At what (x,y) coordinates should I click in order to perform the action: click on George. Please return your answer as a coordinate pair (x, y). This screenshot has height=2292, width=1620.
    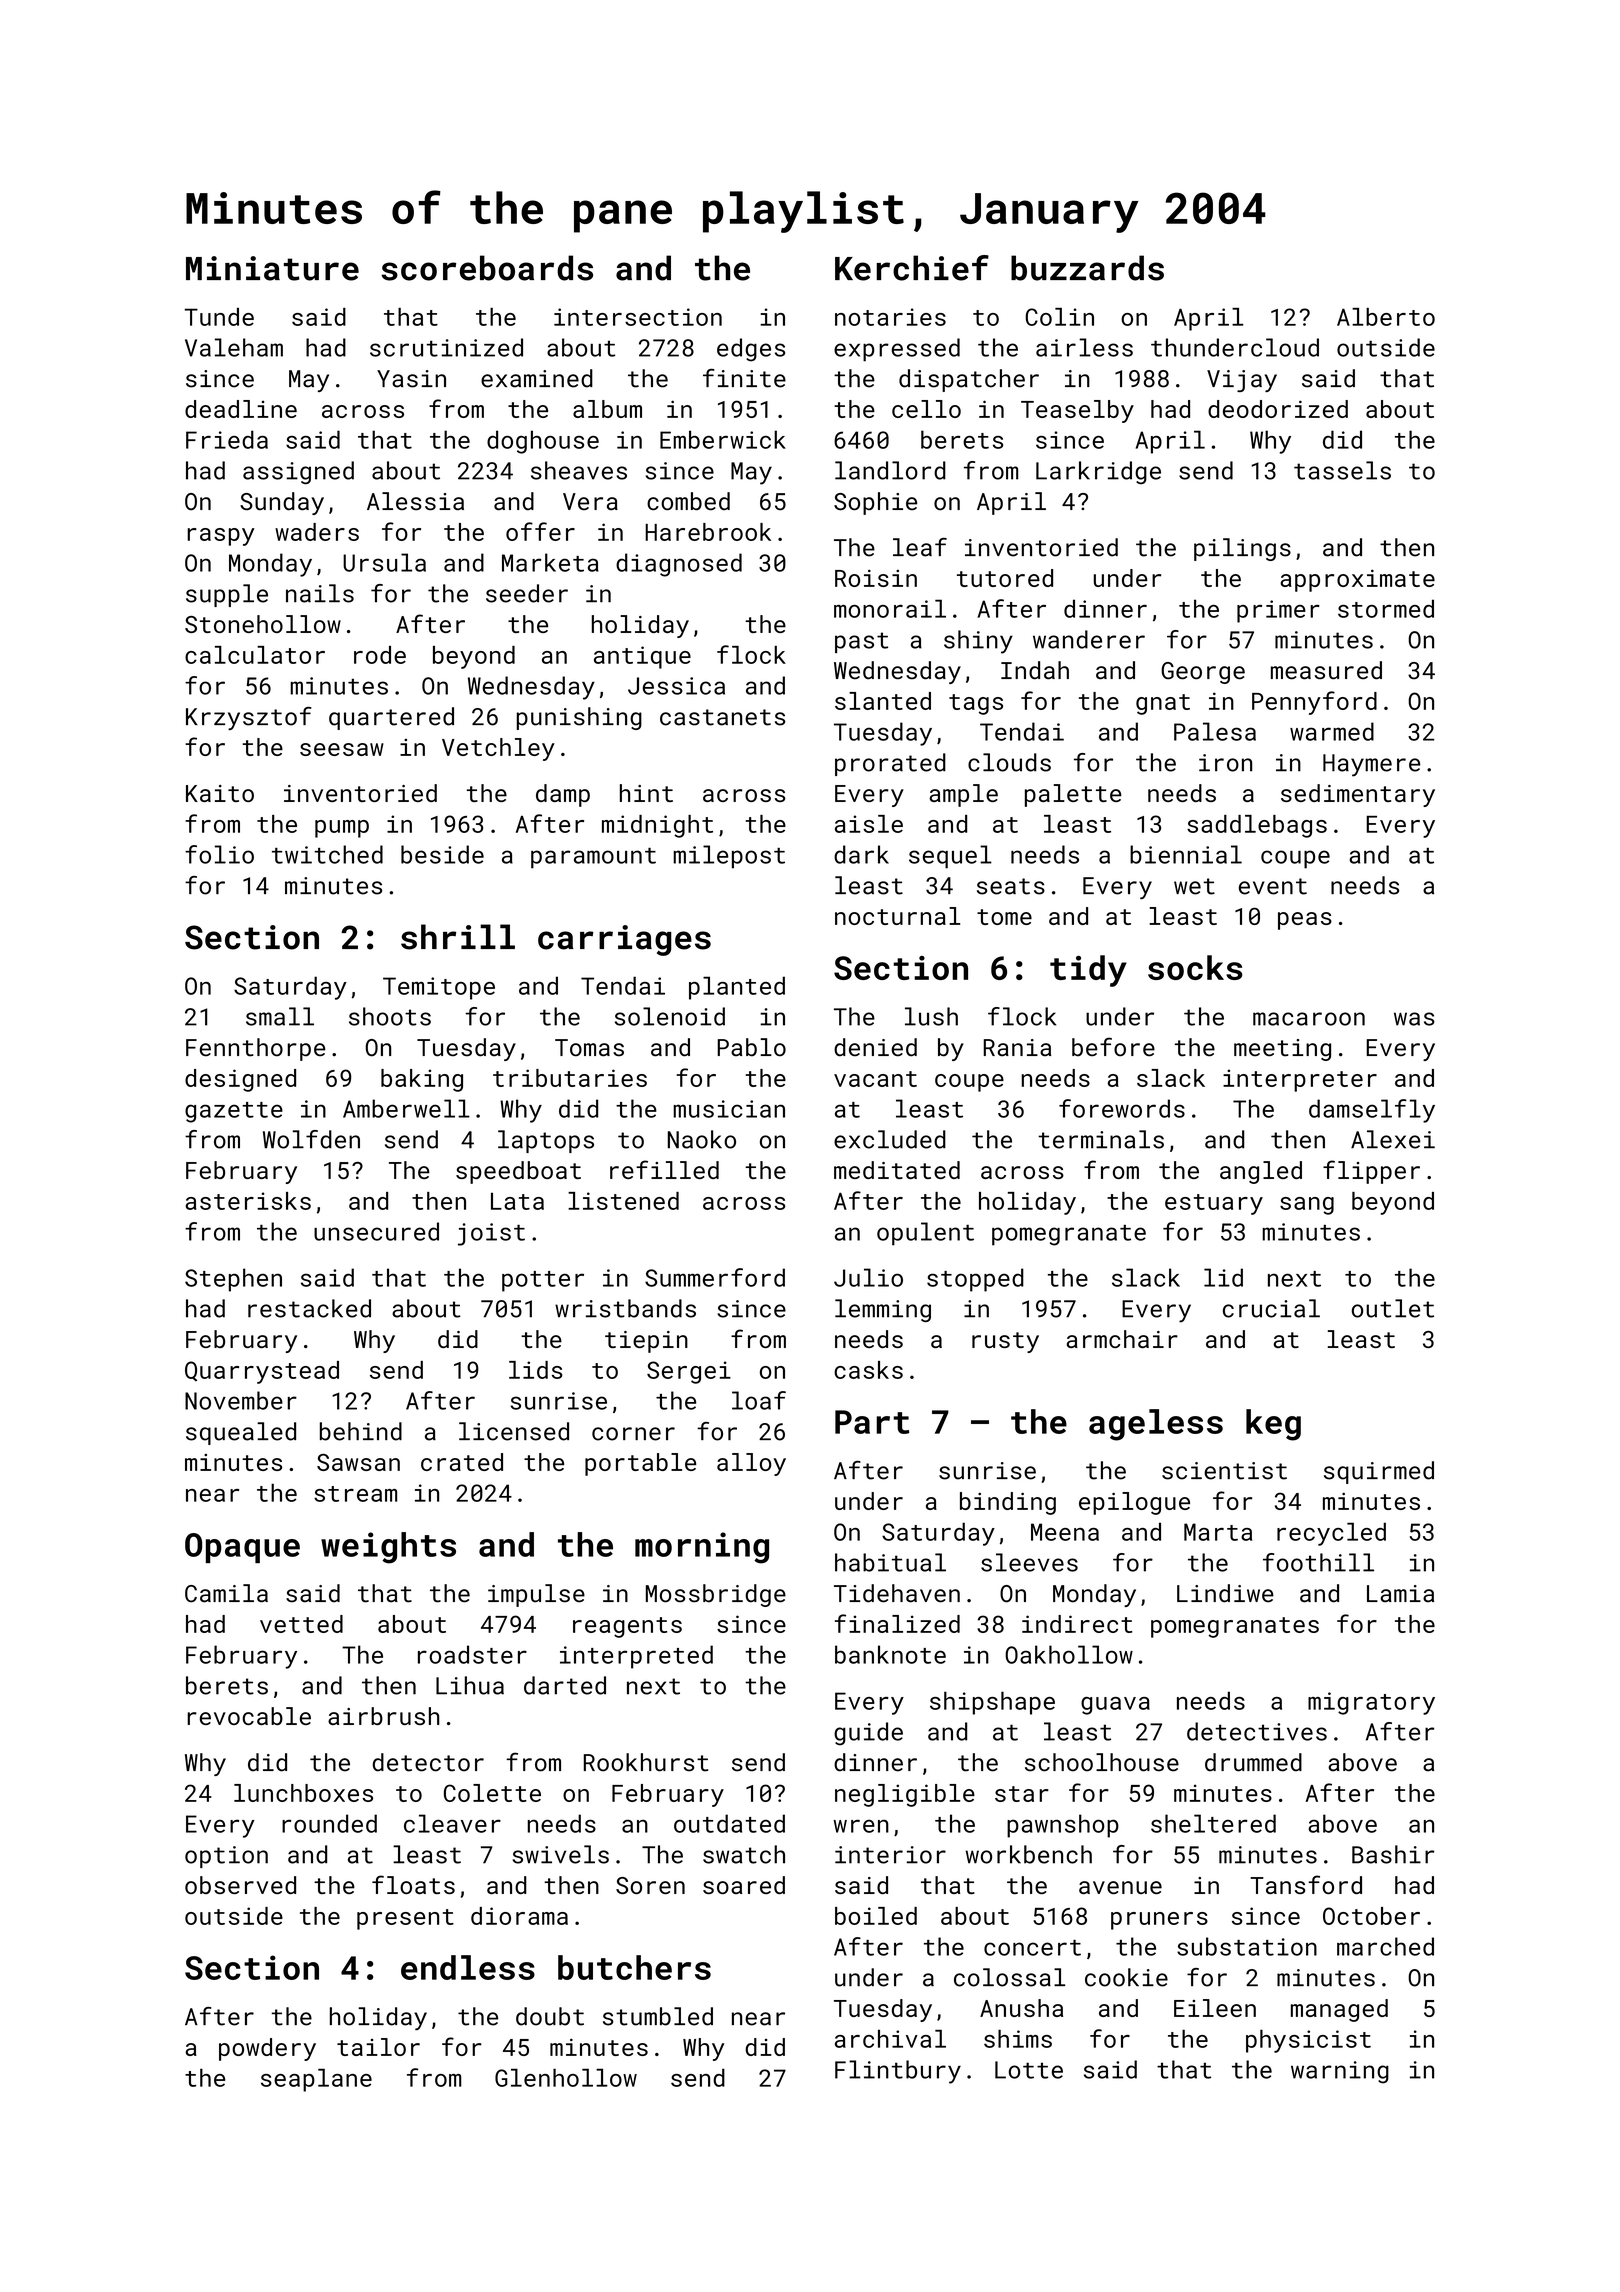
    Looking at the image, I should click on (1203, 673).
